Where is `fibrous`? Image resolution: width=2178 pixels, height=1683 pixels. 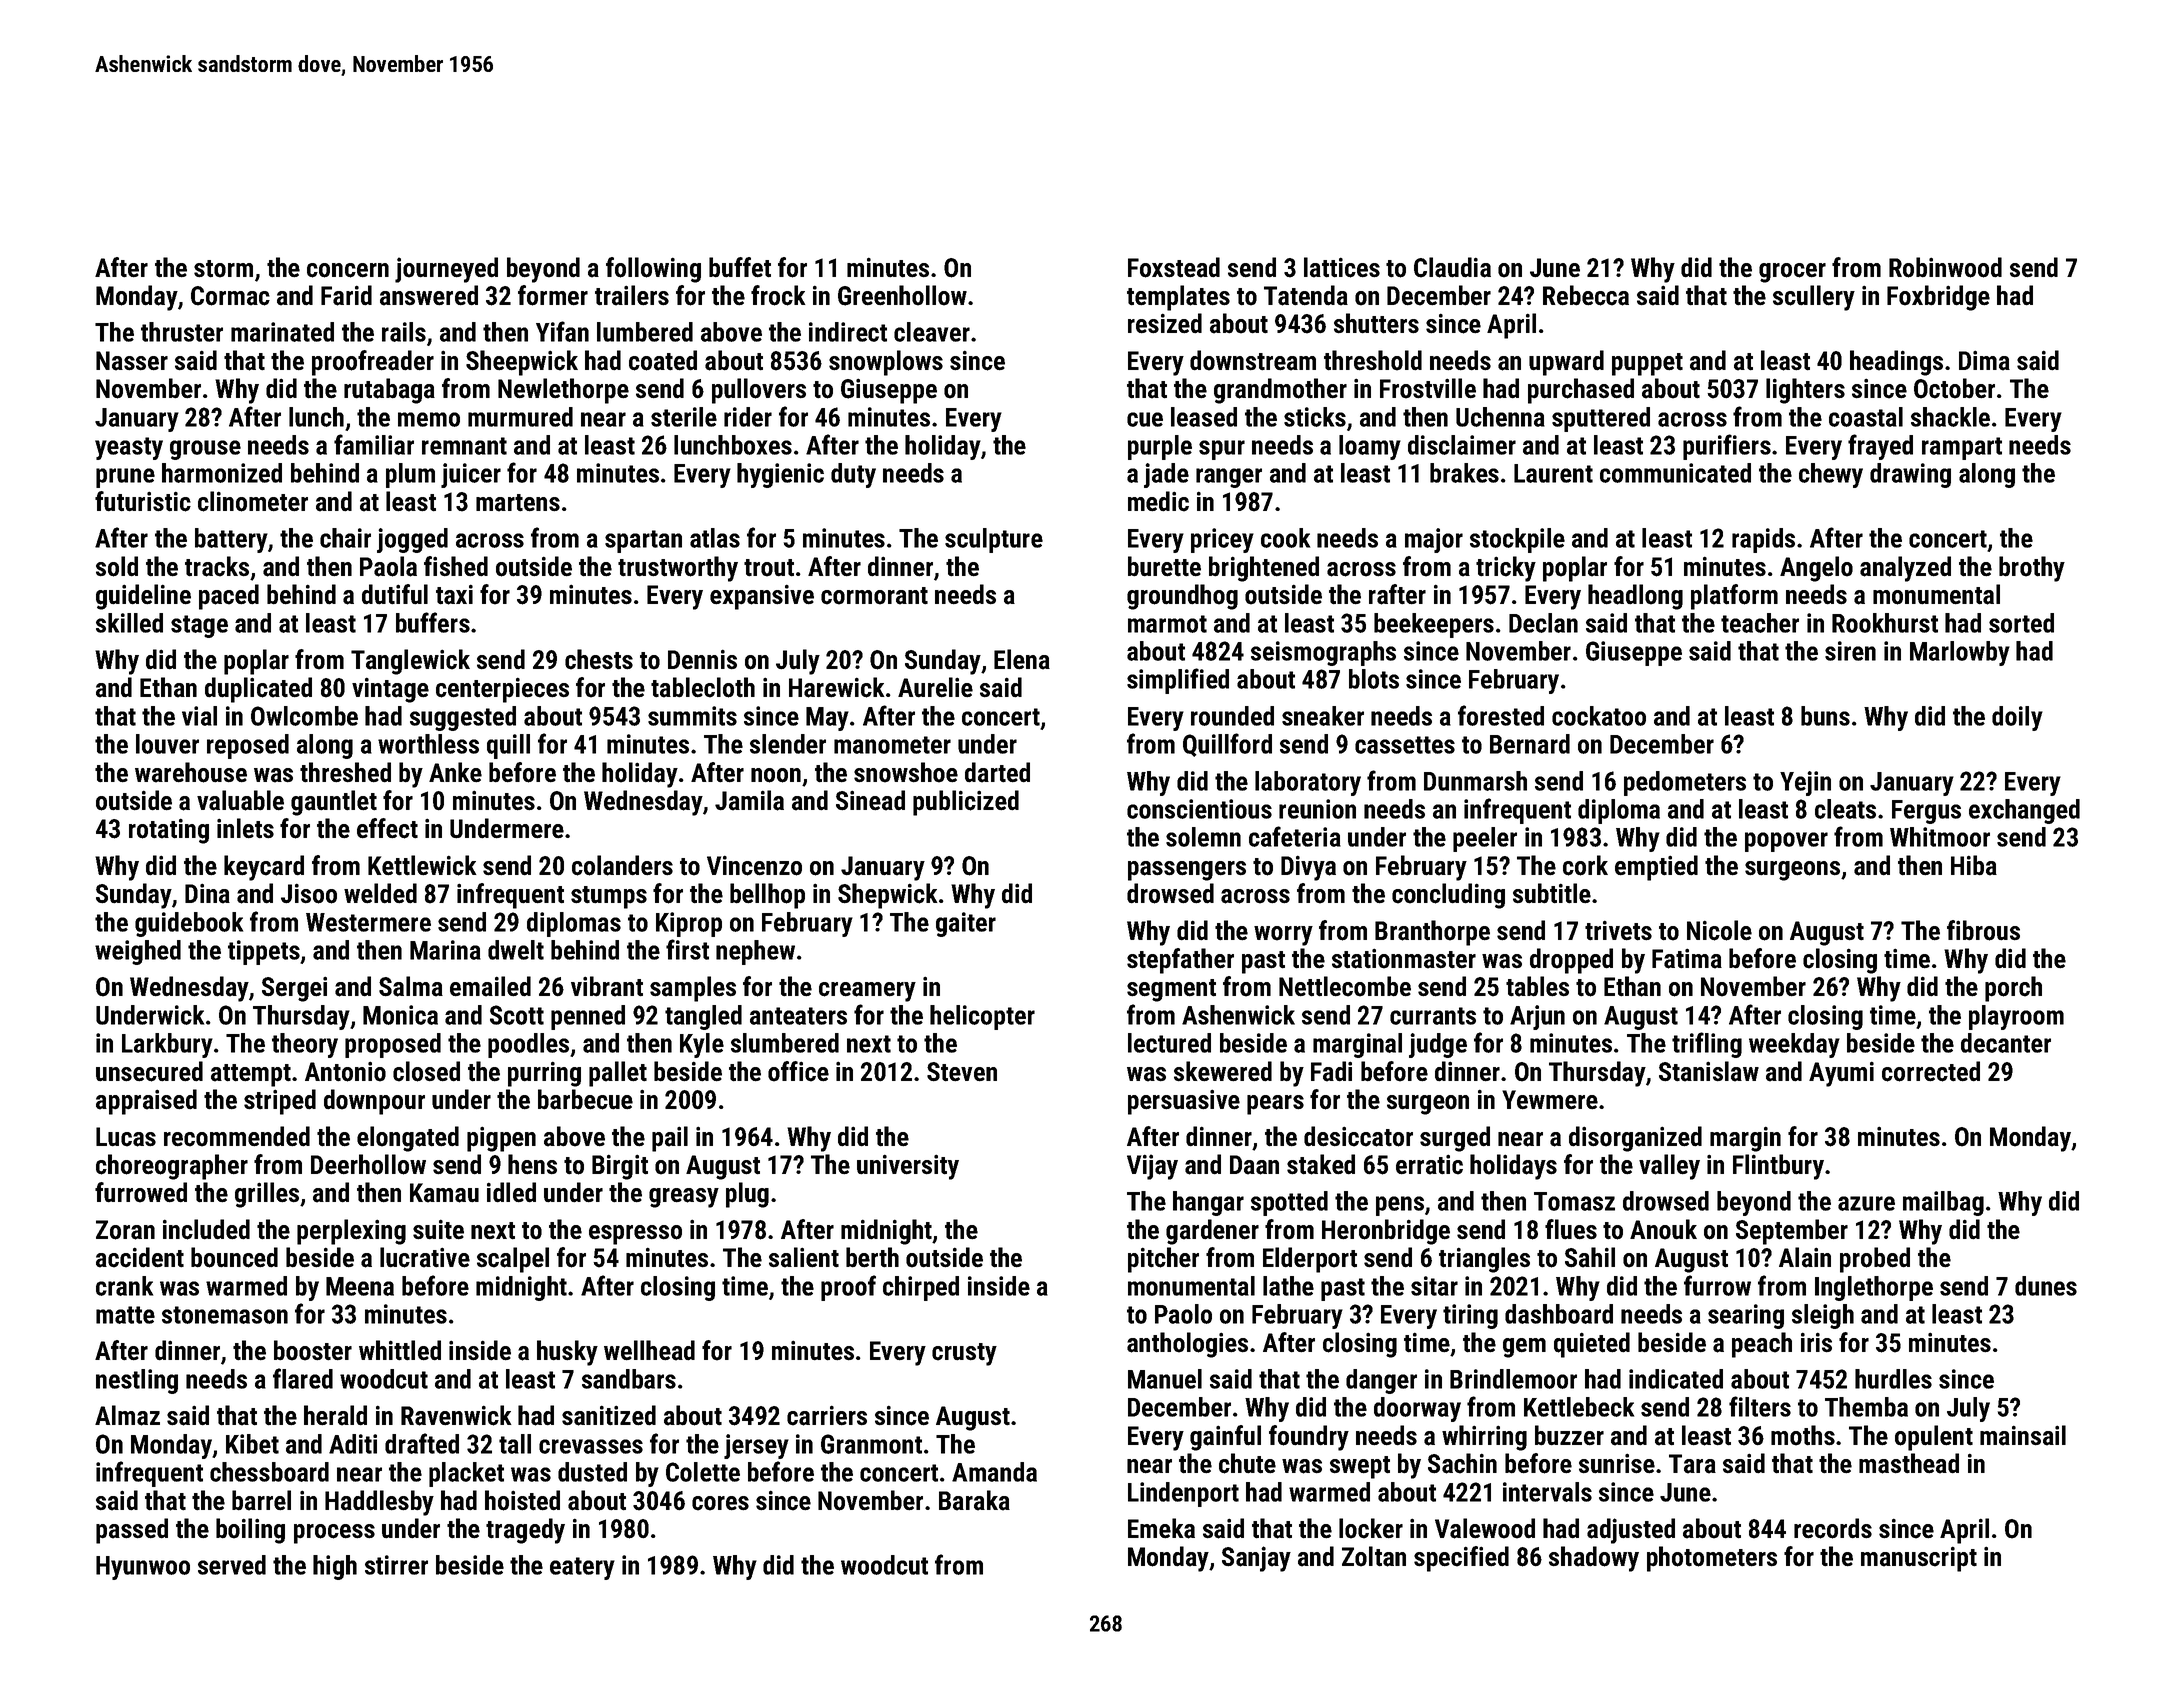
fibrous is located at coordinates (1983, 930).
